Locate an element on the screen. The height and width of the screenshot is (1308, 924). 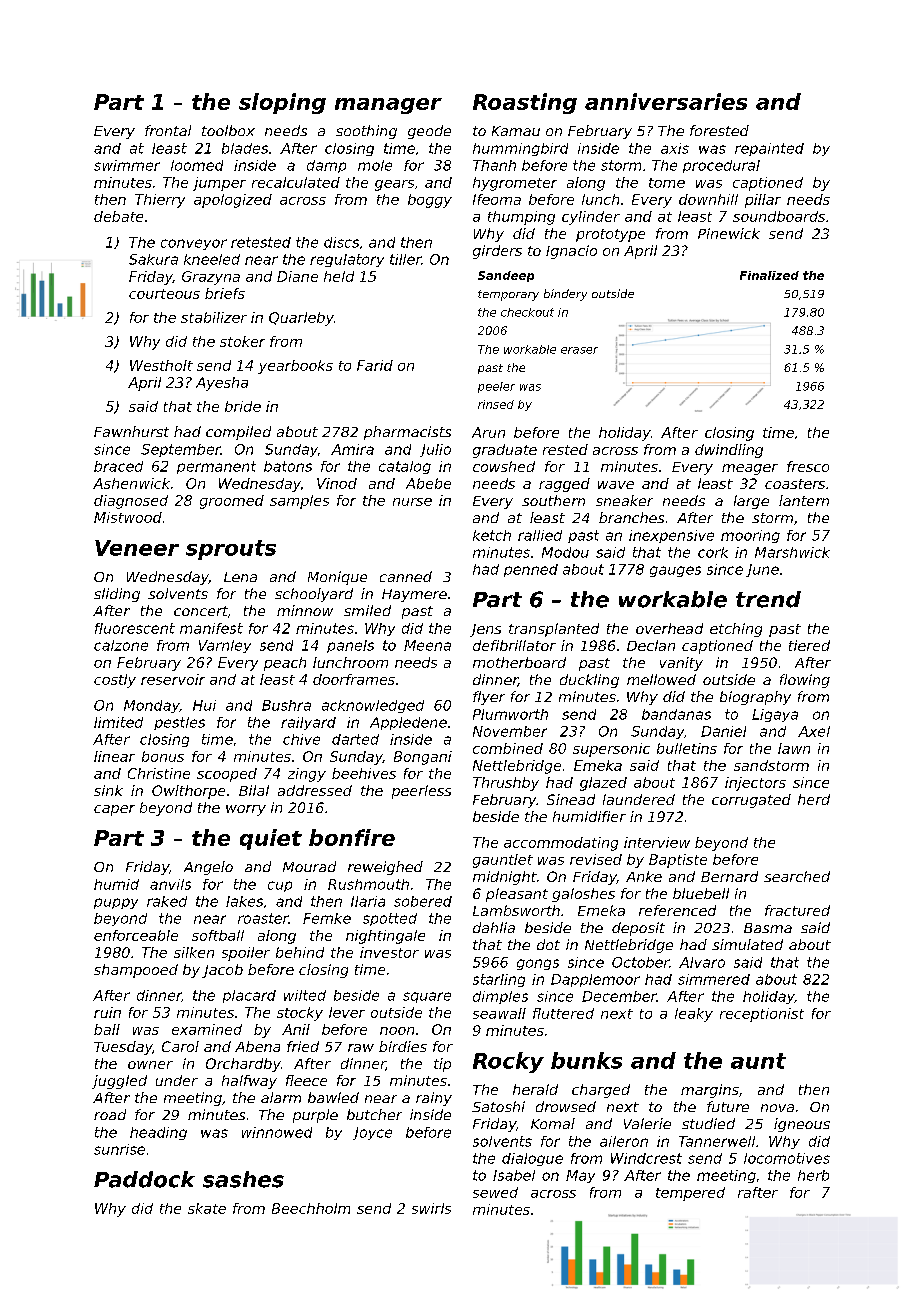
enforceable is located at coordinates (136, 935).
